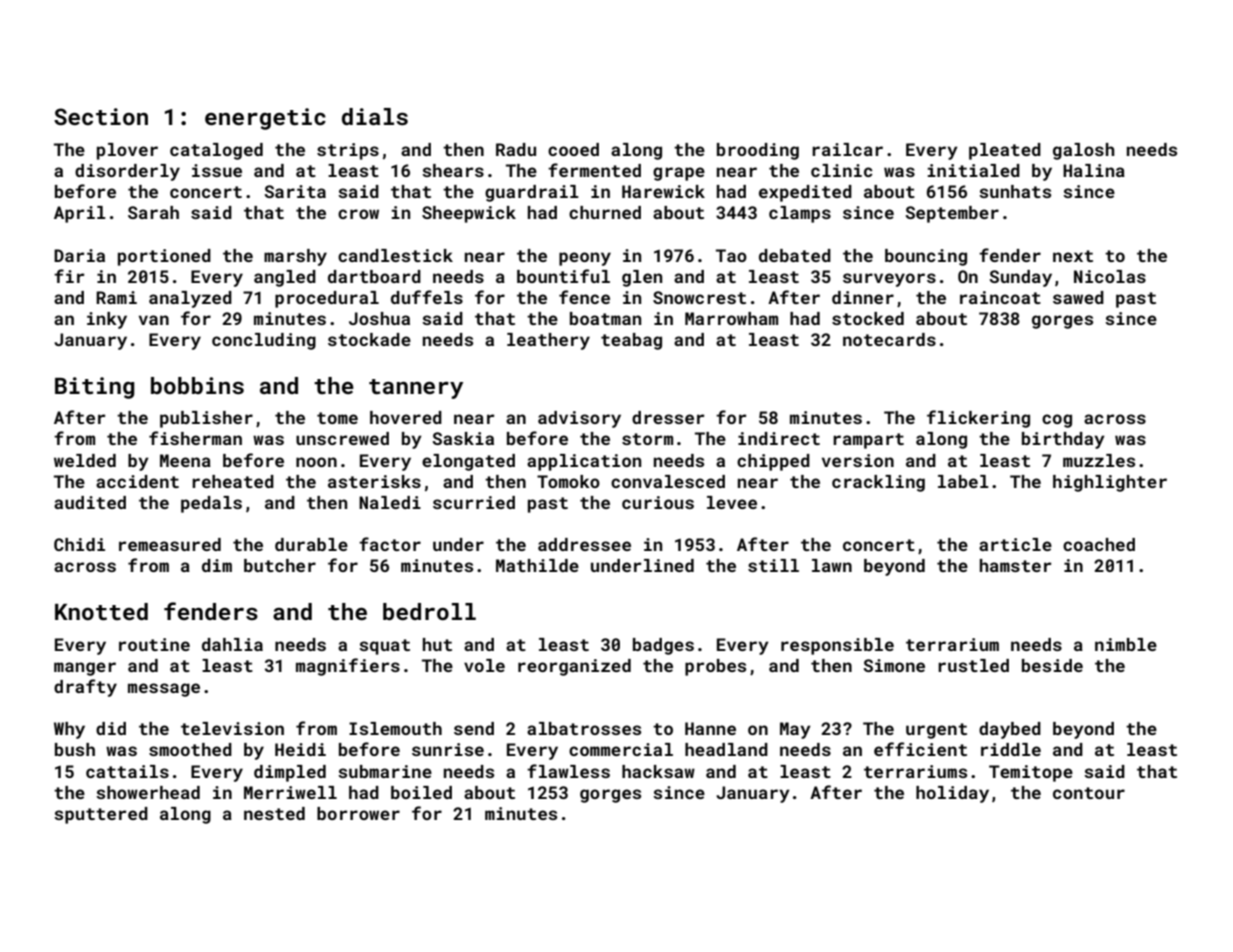 The image size is (1233, 952). I want to click on Biting, so click(95, 388).
